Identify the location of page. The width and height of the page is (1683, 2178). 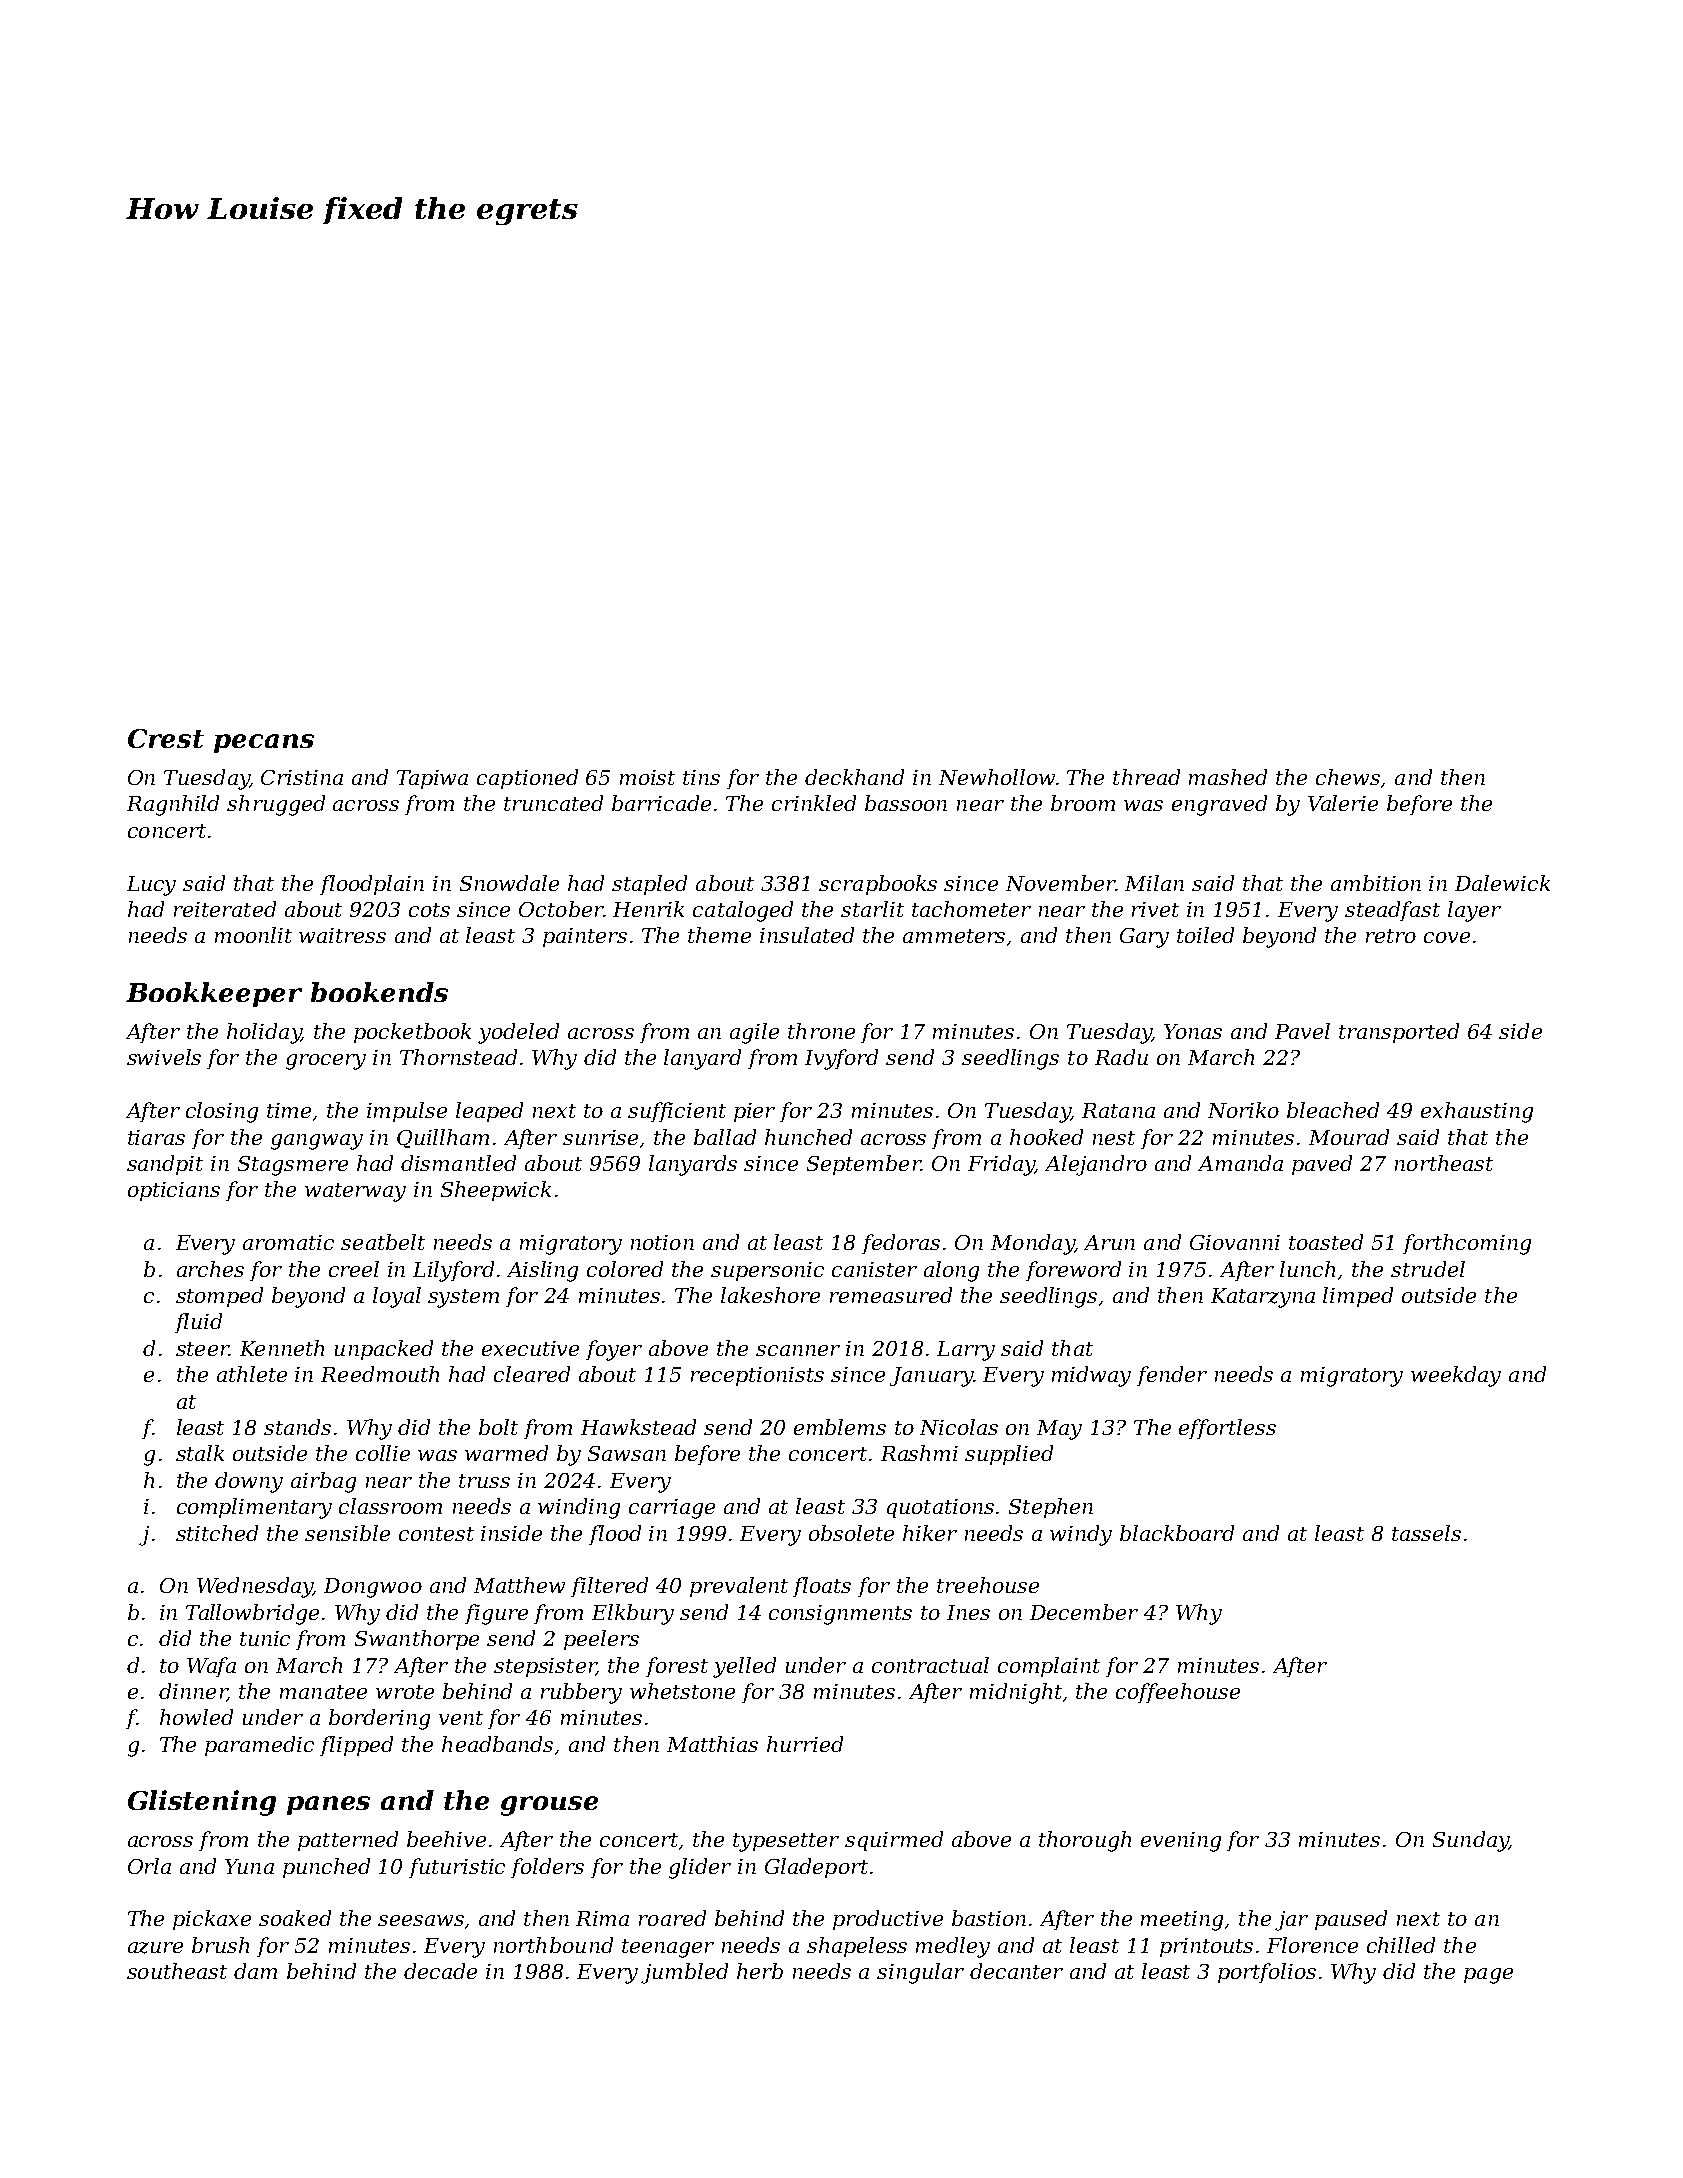
(1488, 1976).
